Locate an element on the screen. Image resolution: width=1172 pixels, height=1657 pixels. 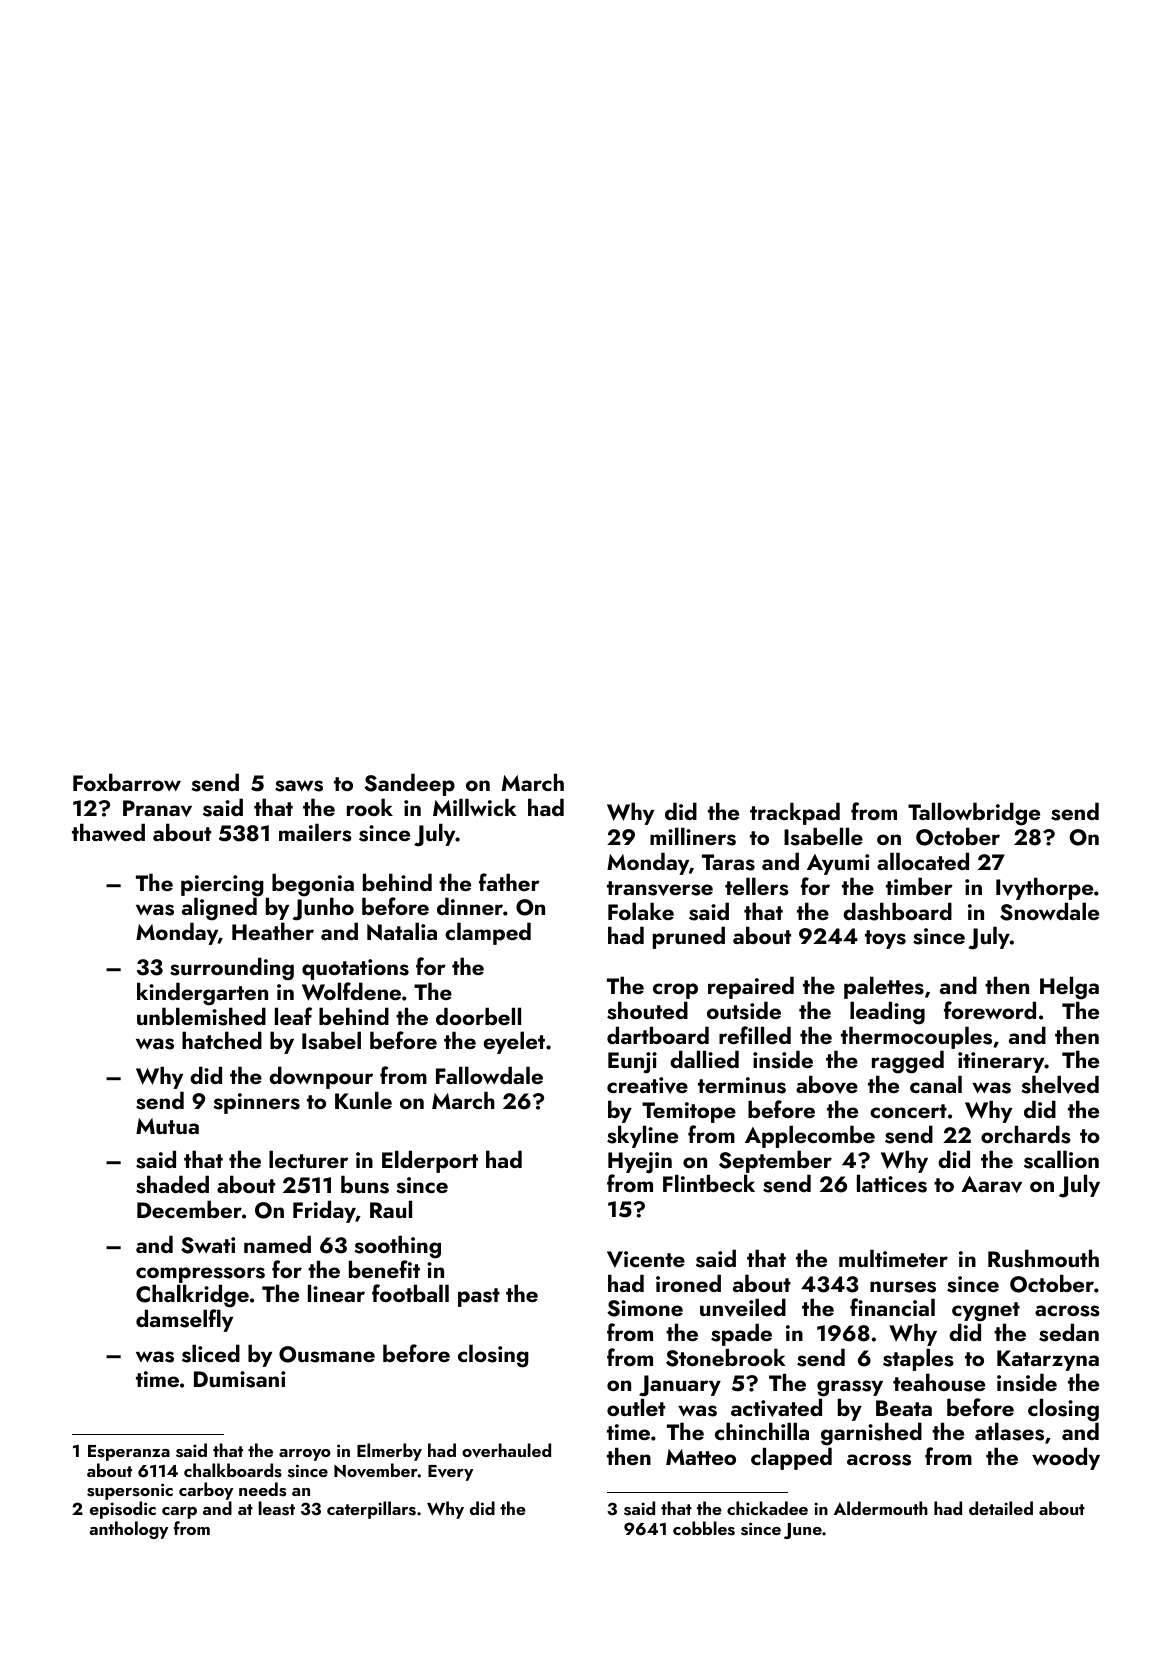
Simone is located at coordinates (645, 1308).
